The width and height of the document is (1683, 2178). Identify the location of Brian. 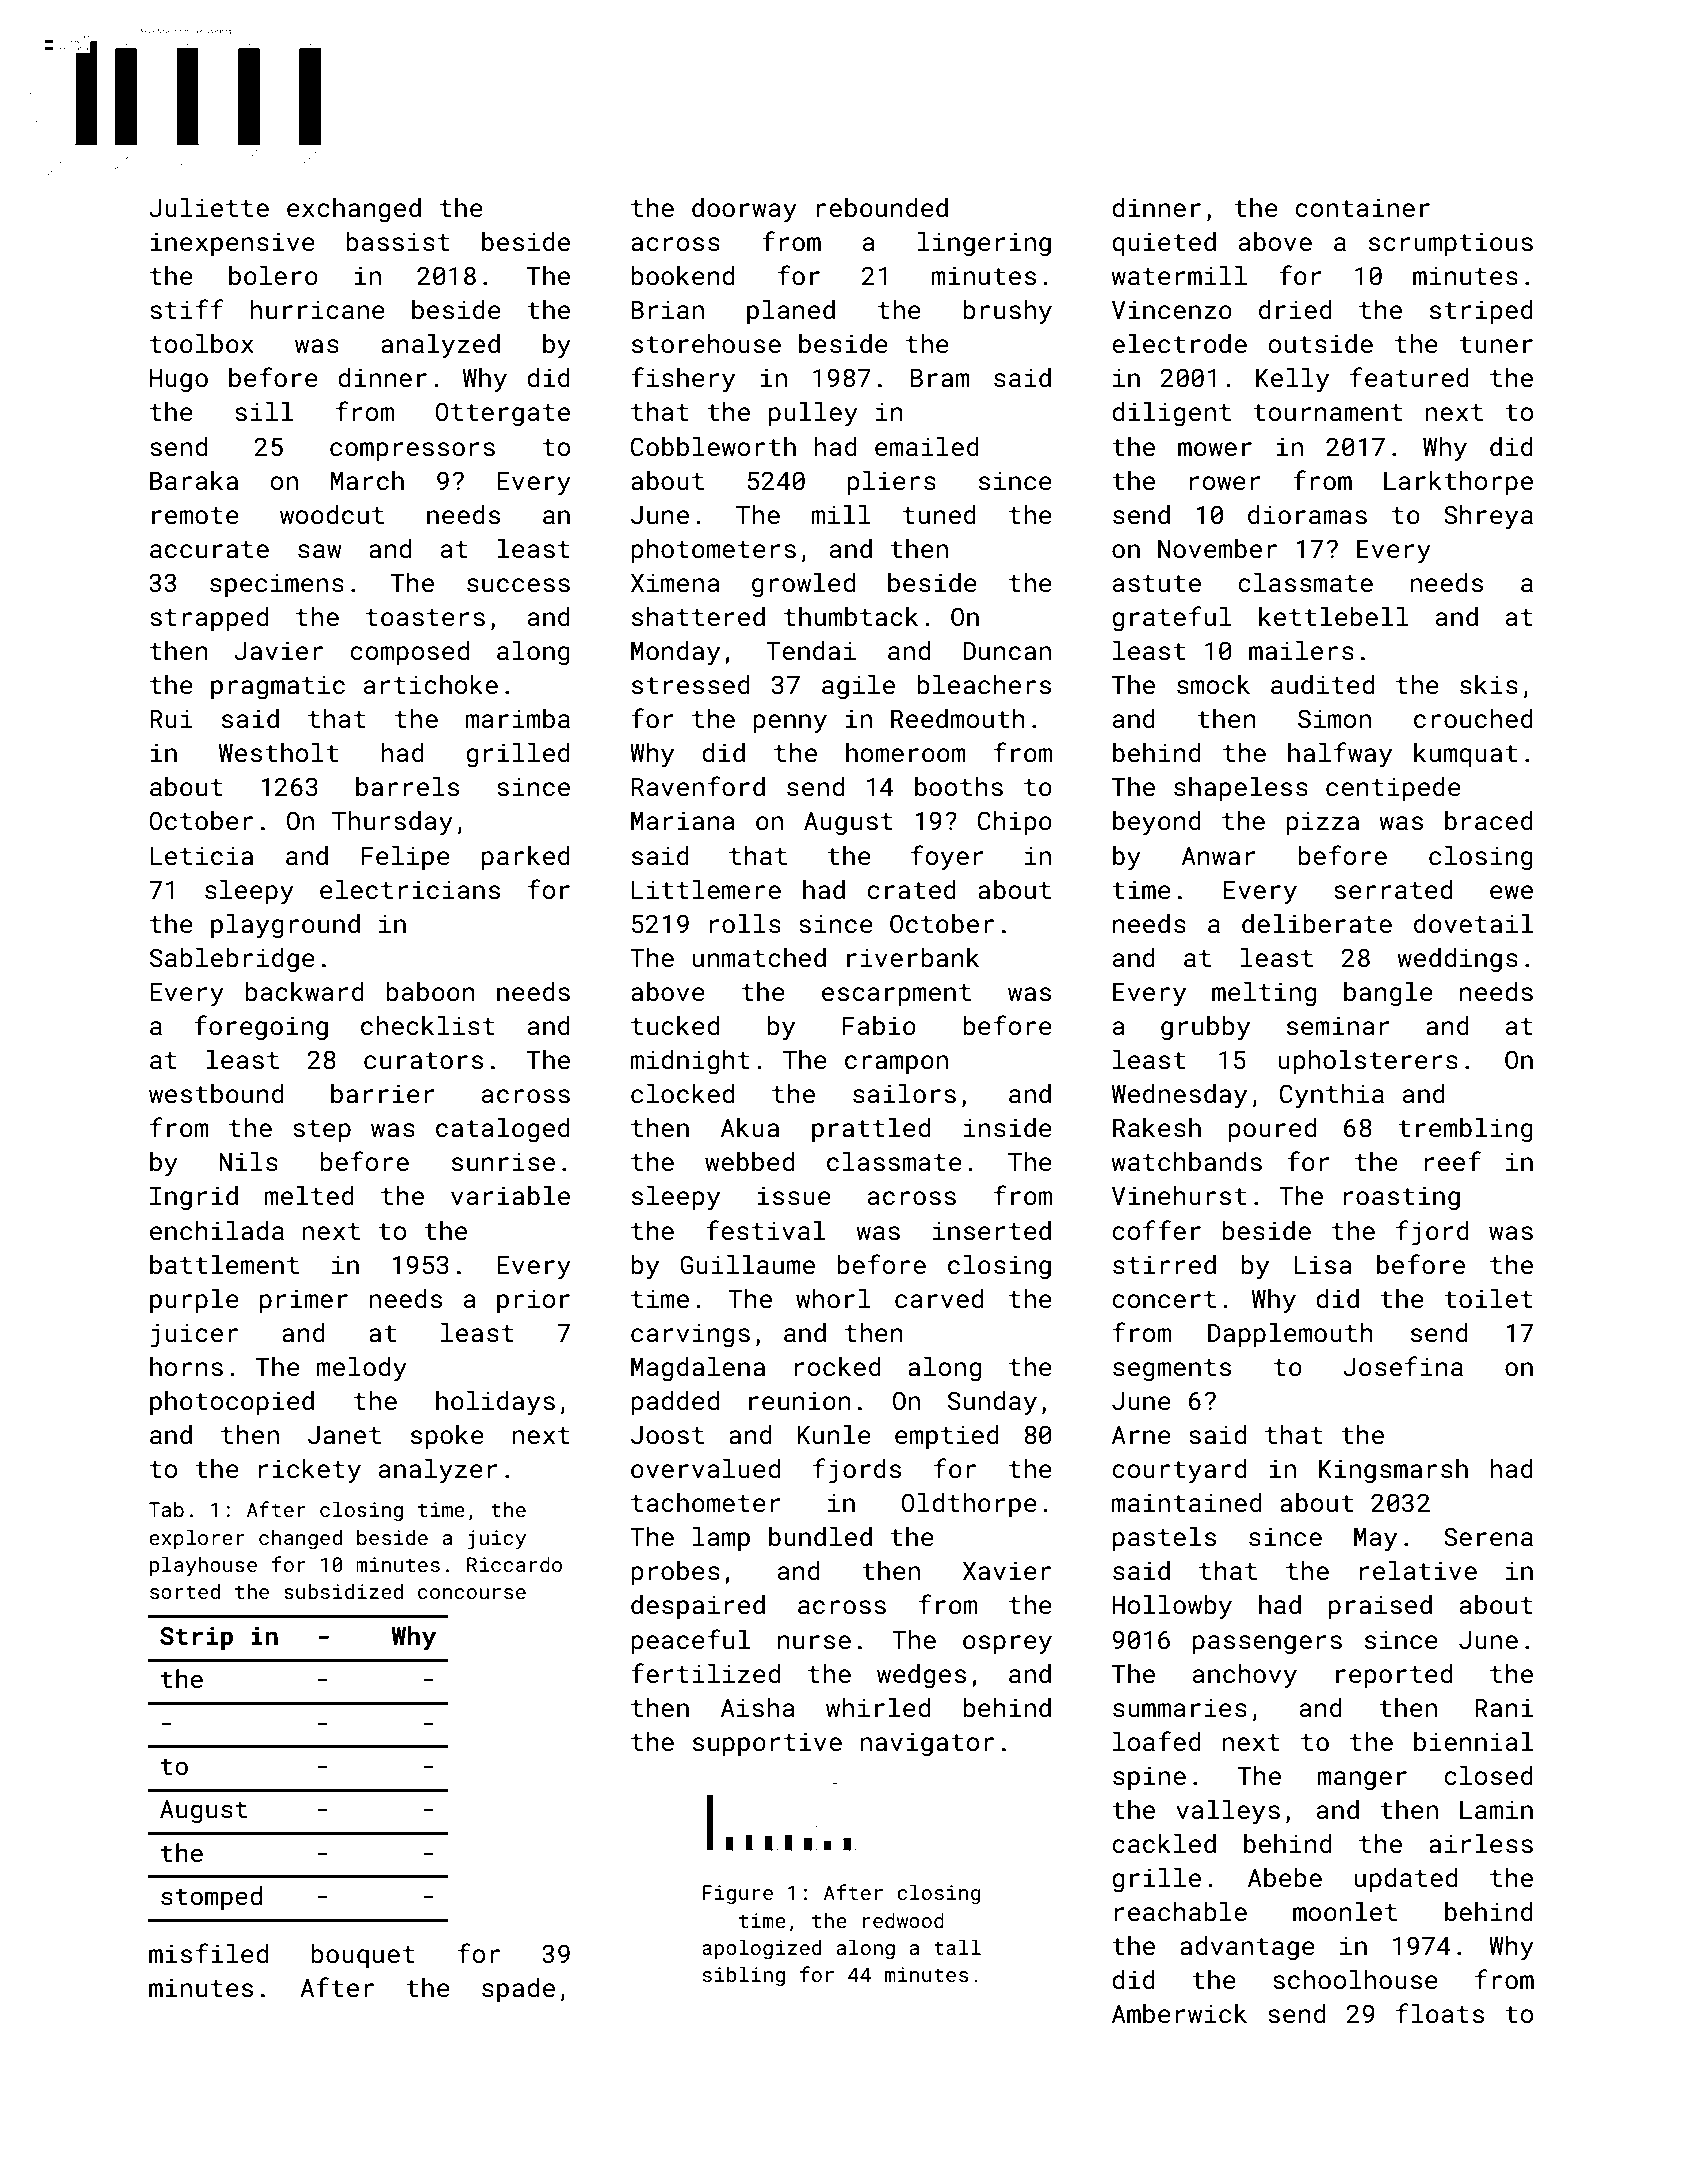
(667, 309).
